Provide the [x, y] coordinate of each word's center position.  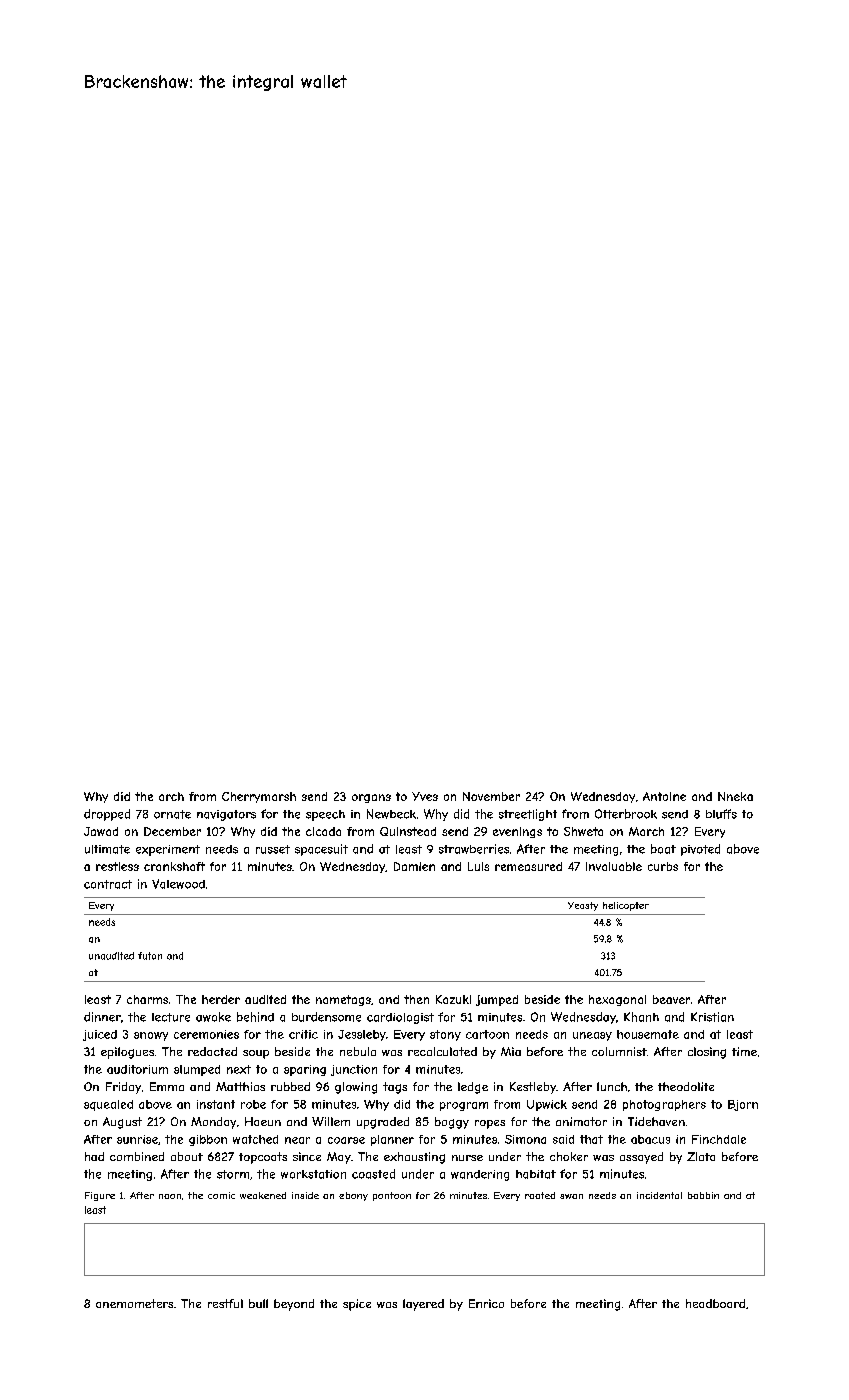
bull [258, 1303]
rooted [540, 1195]
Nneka [735, 796]
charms [147, 999]
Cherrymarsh [259, 797]
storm [233, 1174]
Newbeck [391, 814]
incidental [659, 1195]
